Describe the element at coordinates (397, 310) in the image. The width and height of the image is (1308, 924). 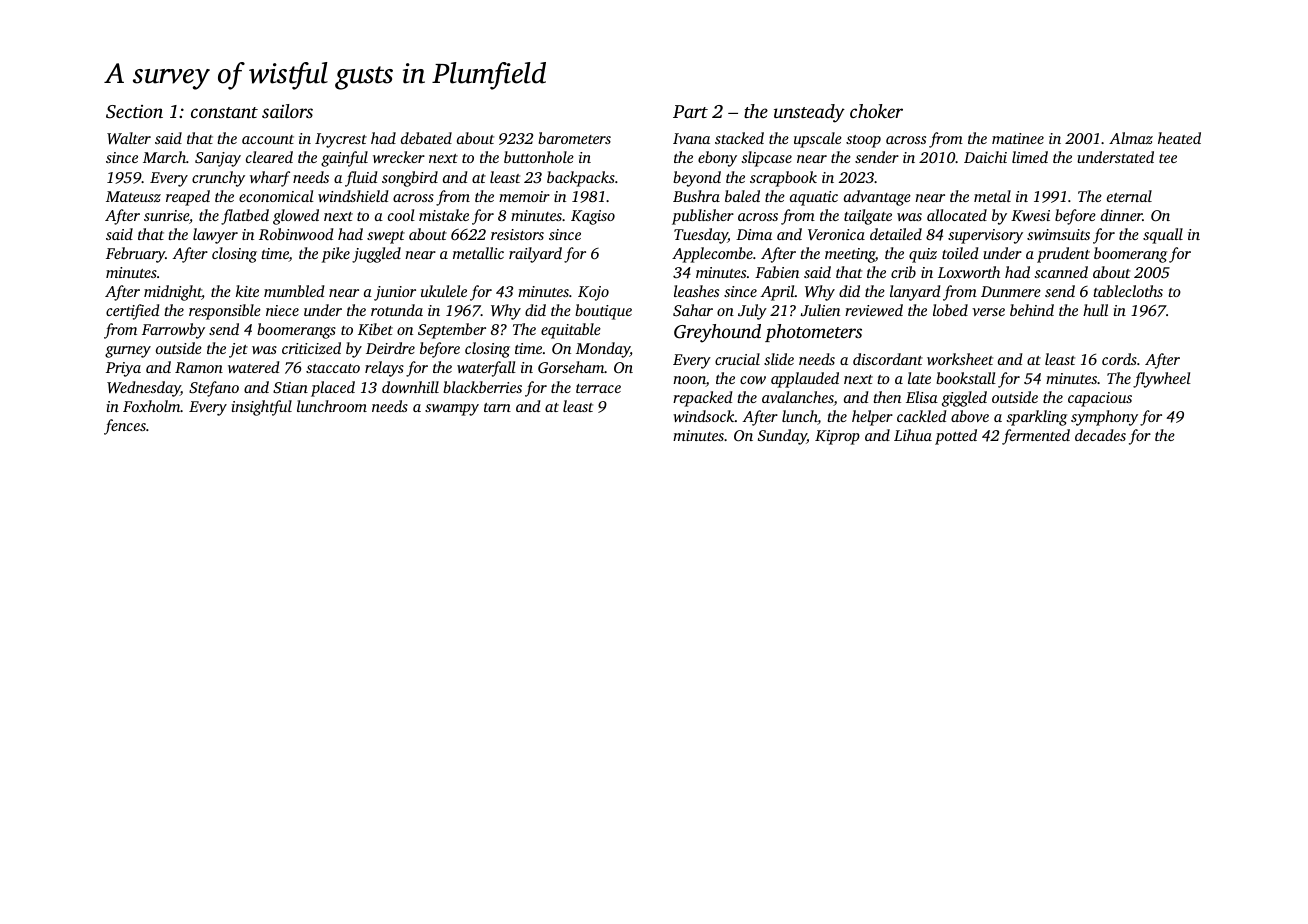
I see `rotunda` at that location.
